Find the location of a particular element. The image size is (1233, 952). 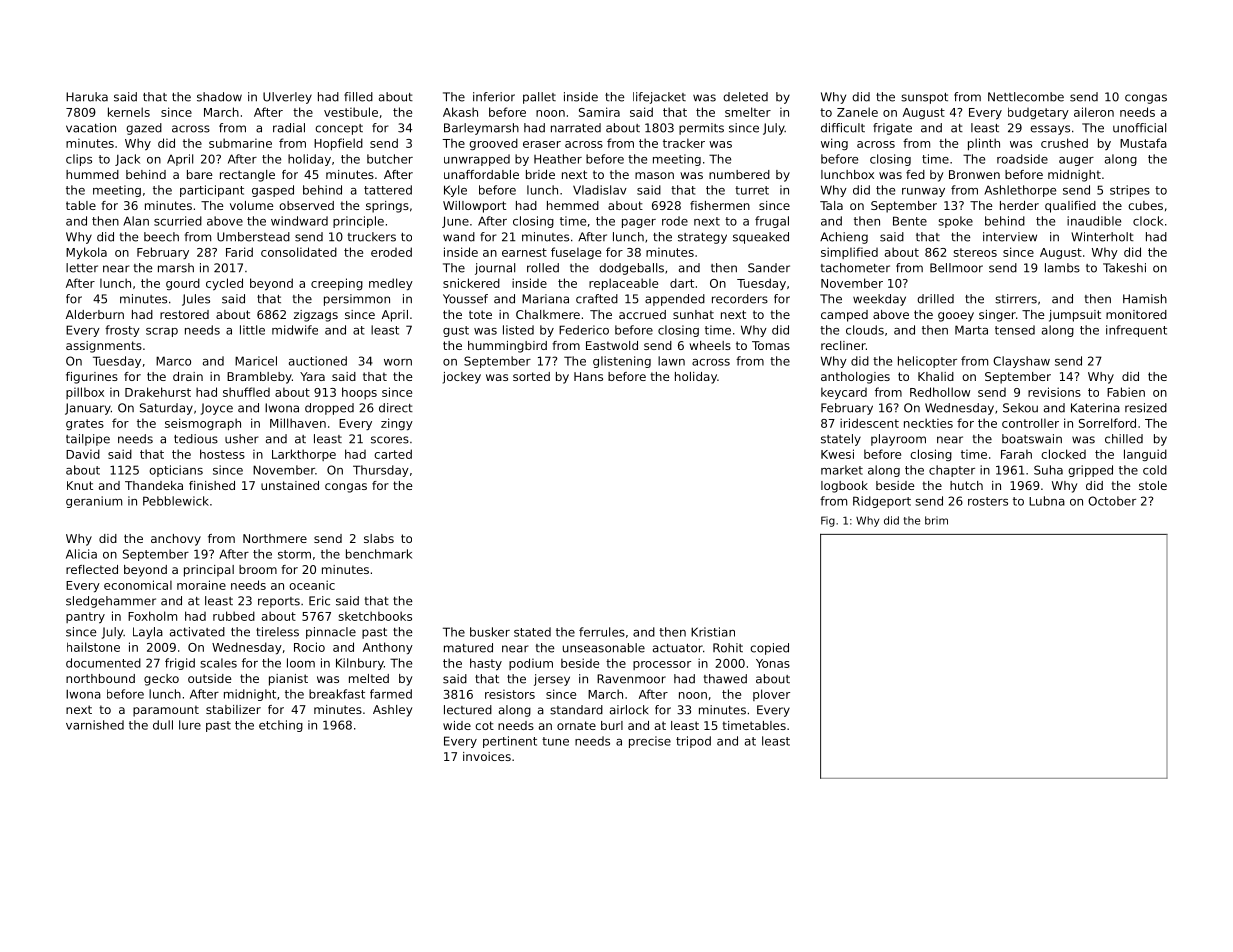

tailpipe is located at coordinates (88, 440).
